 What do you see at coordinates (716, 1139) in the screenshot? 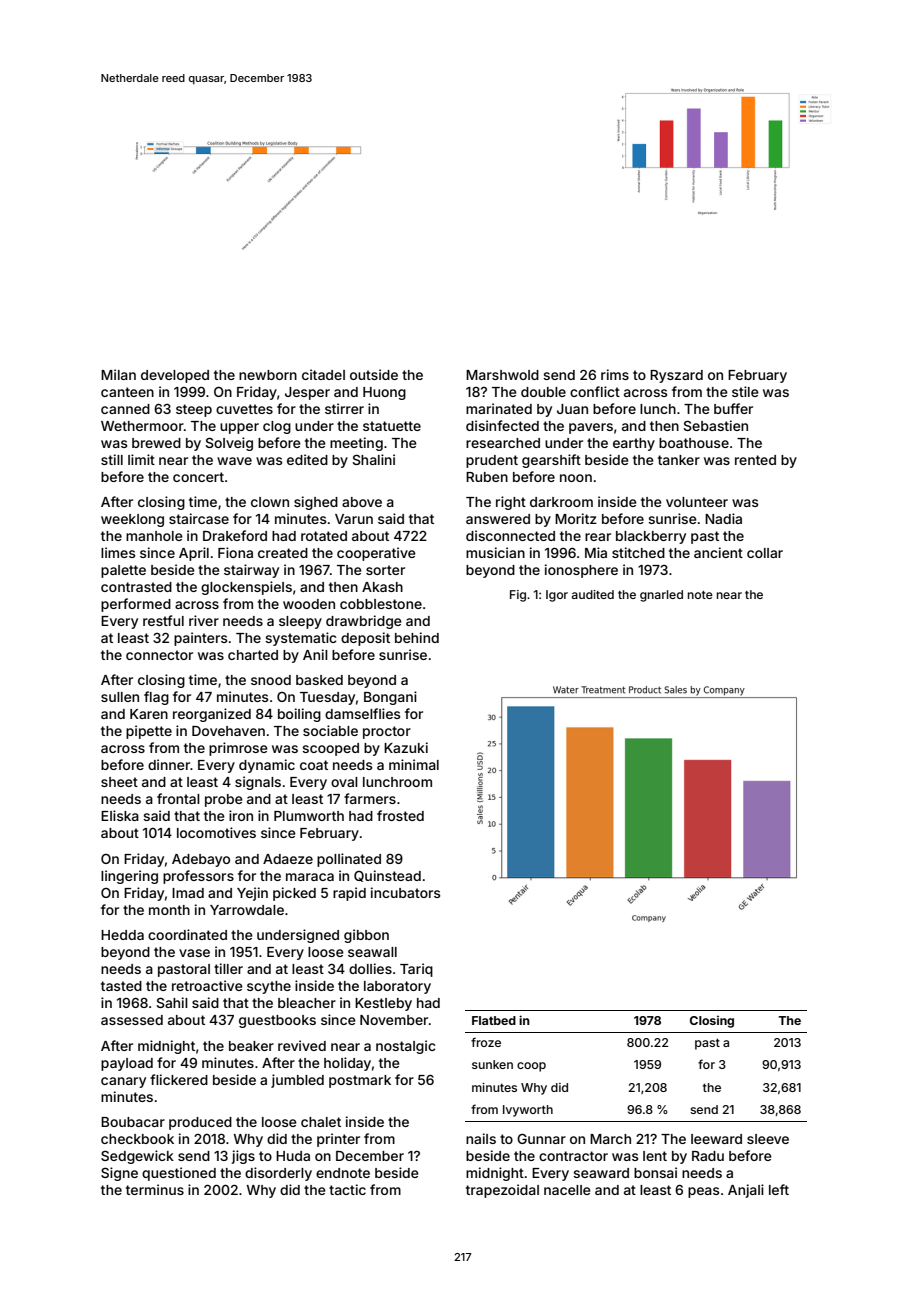
I see `leeward` at bounding box center [716, 1139].
